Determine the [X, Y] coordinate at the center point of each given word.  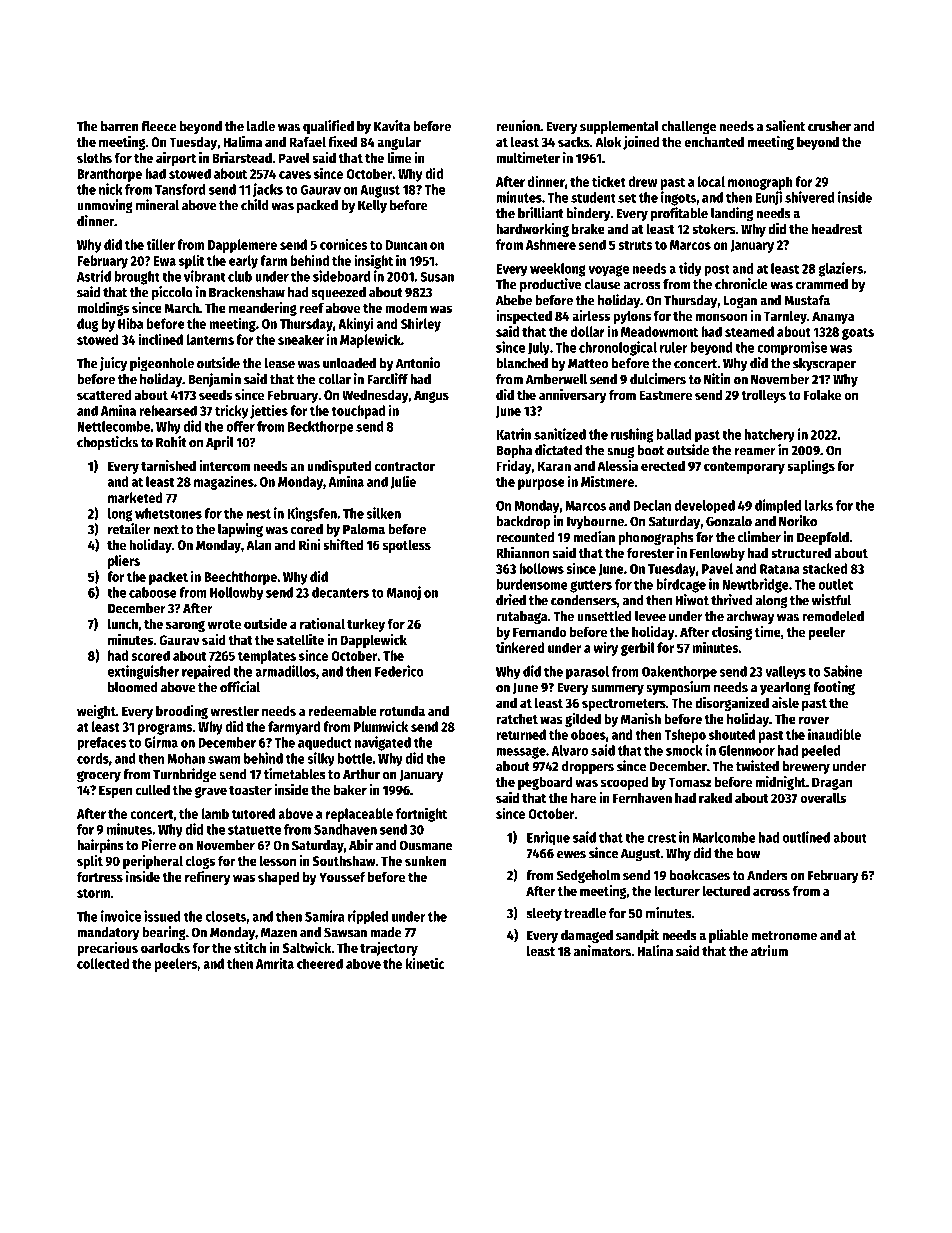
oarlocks [165, 947]
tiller [160, 244]
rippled [368, 917]
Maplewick [370, 340]
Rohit [171, 442]
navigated [383, 743]
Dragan [832, 783]
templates [267, 657]
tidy [690, 269]
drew [642, 181]
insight [373, 261]
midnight [781, 783]
